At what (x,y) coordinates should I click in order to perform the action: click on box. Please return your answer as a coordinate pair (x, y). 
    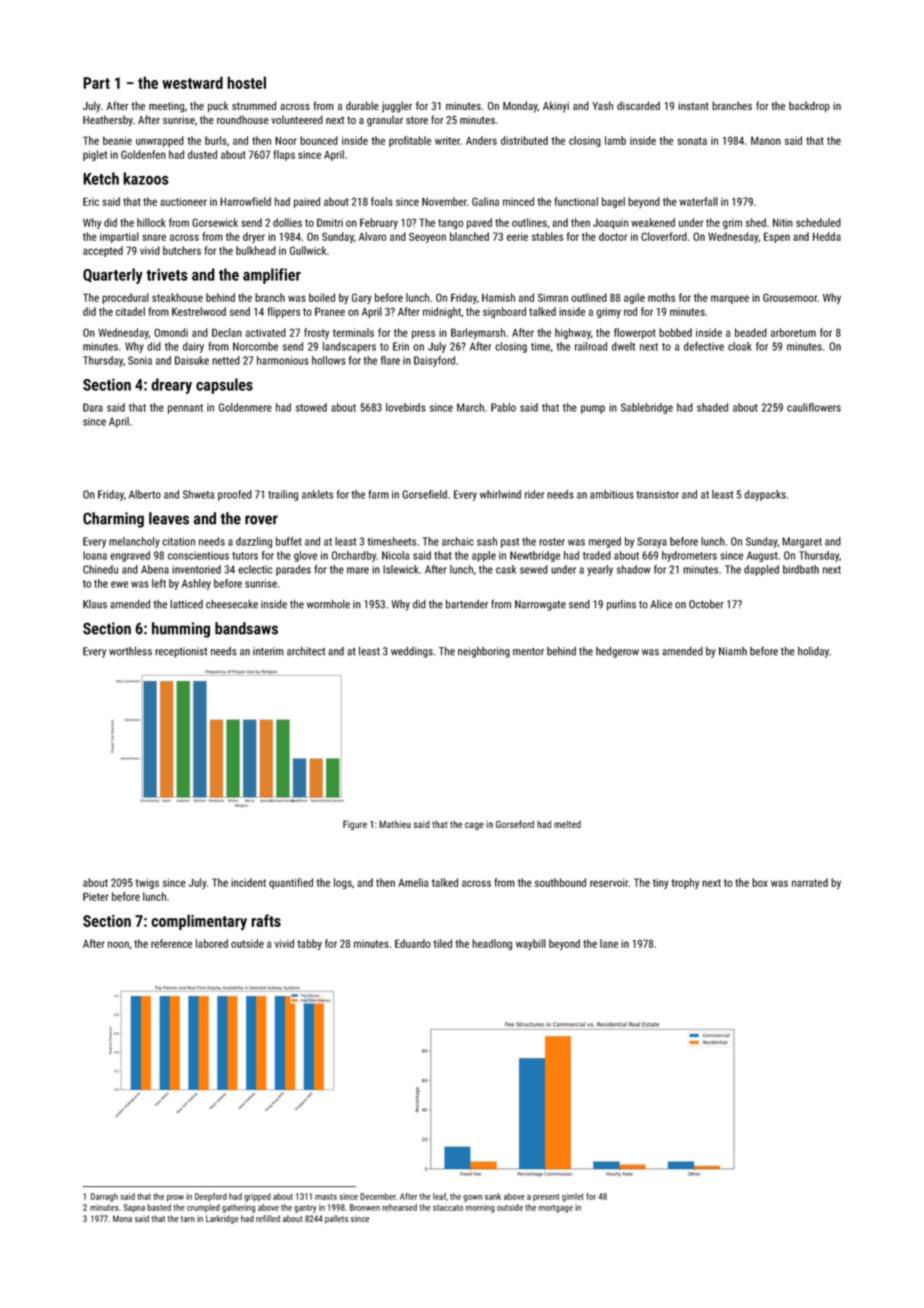
    Looking at the image, I should click on (760, 882).
